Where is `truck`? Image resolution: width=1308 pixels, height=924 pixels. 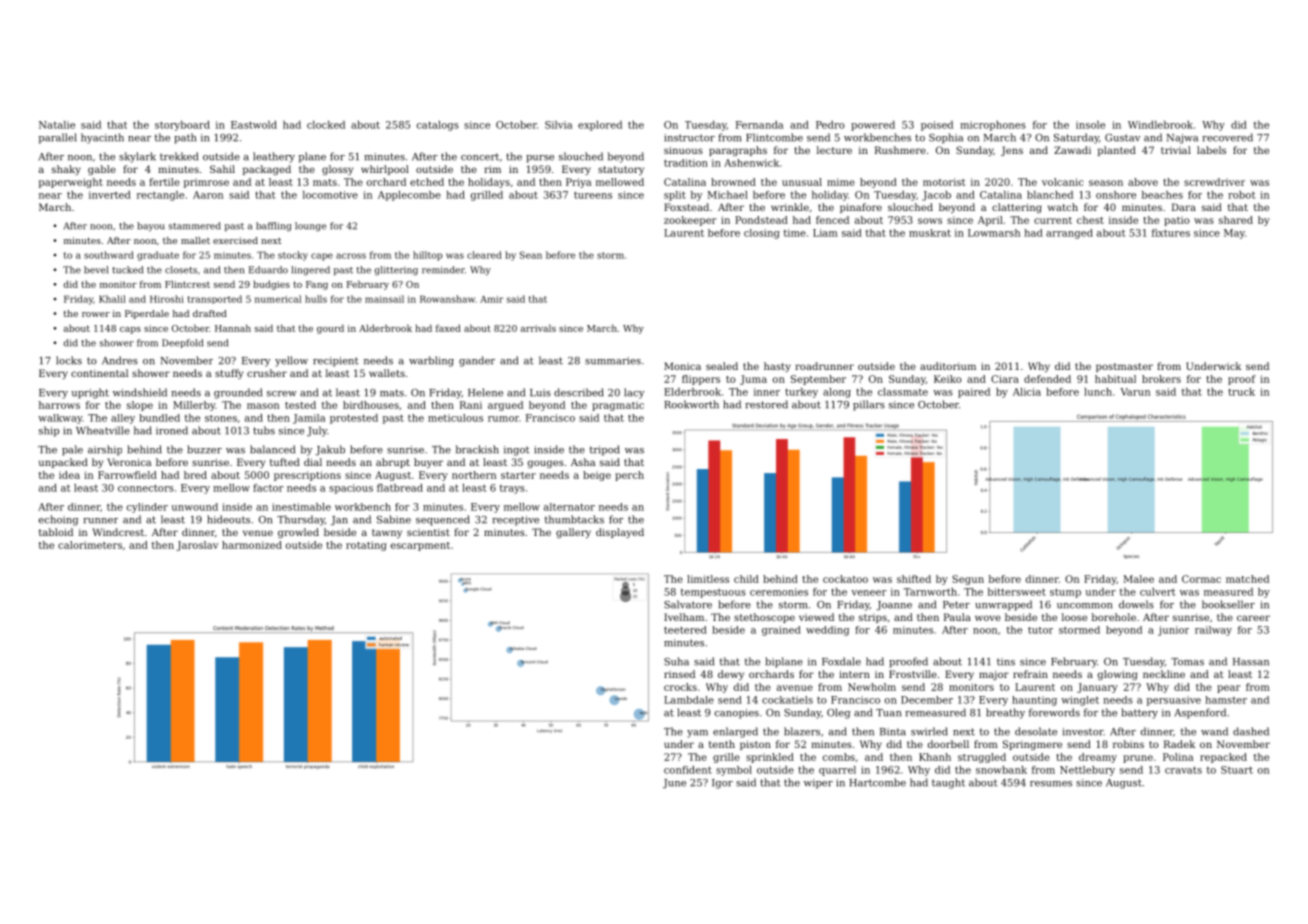
truck is located at coordinates (1241, 392).
